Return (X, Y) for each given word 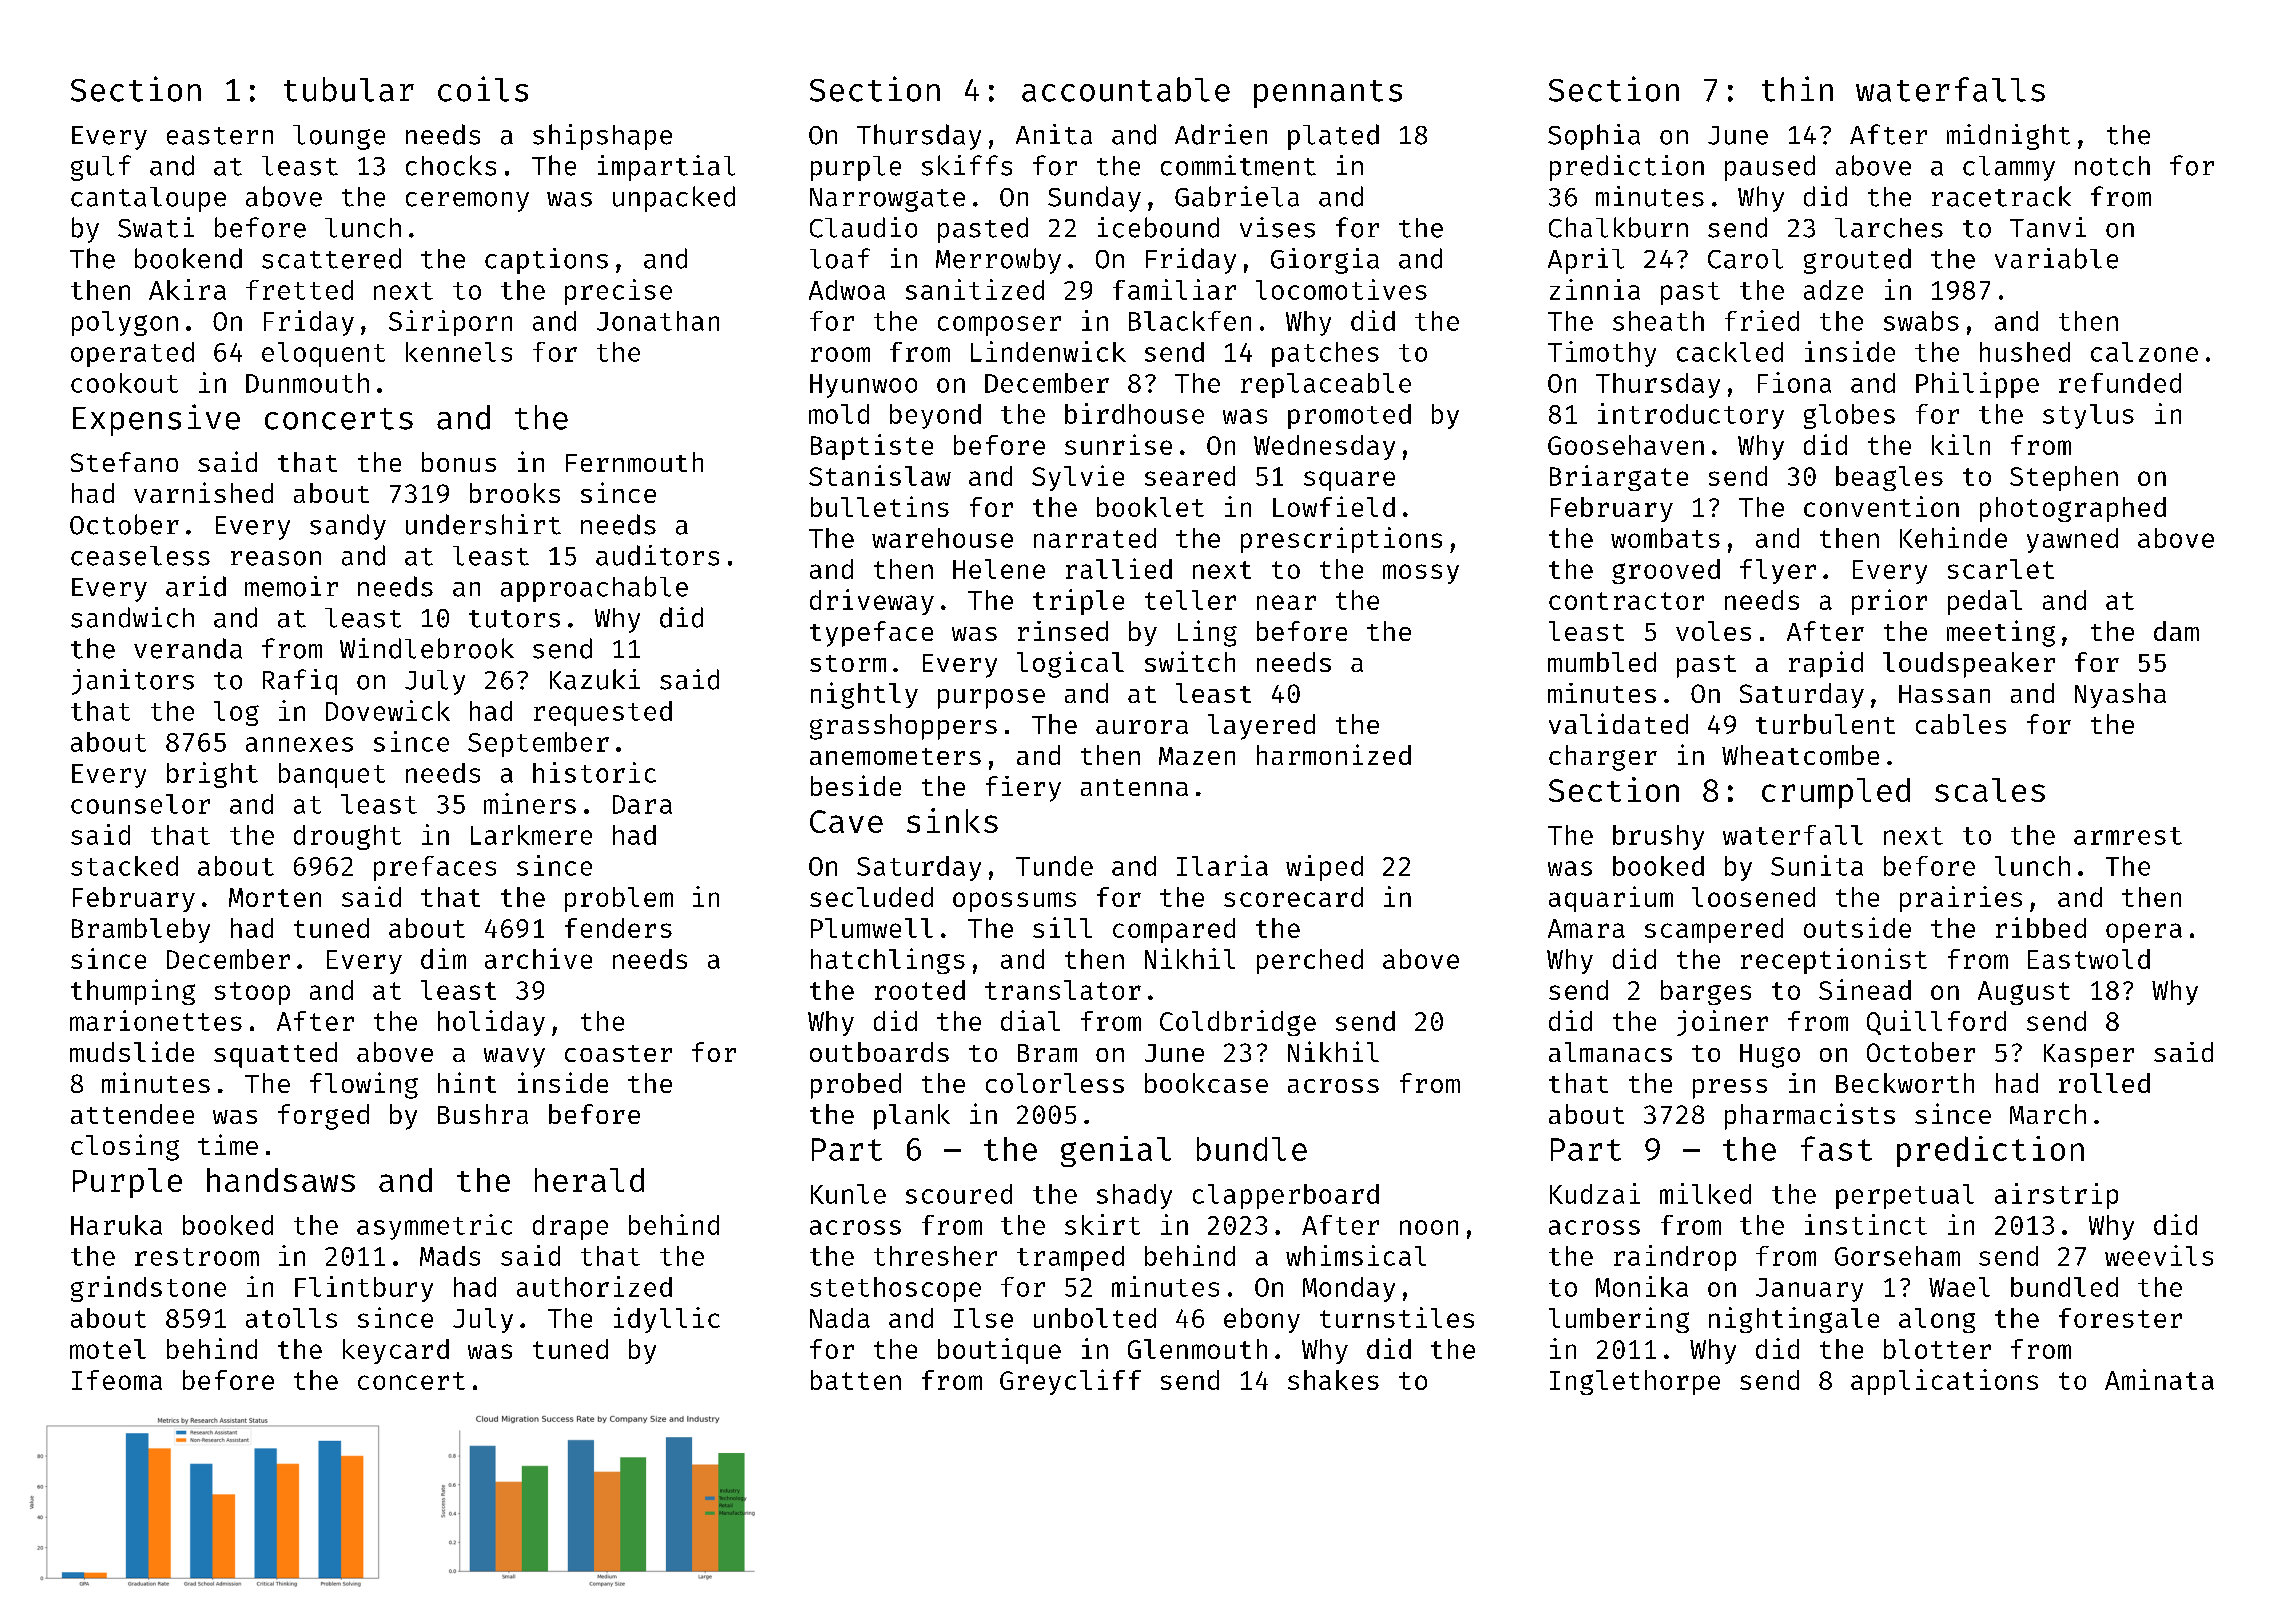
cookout (124, 383)
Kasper (2089, 1056)
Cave (846, 821)
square (1349, 481)
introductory (1691, 416)
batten (856, 1380)
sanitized (975, 289)
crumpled (1836, 793)
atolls (291, 1318)
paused (1770, 168)
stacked (124, 866)
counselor (140, 804)
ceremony (467, 202)
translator (1063, 990)
